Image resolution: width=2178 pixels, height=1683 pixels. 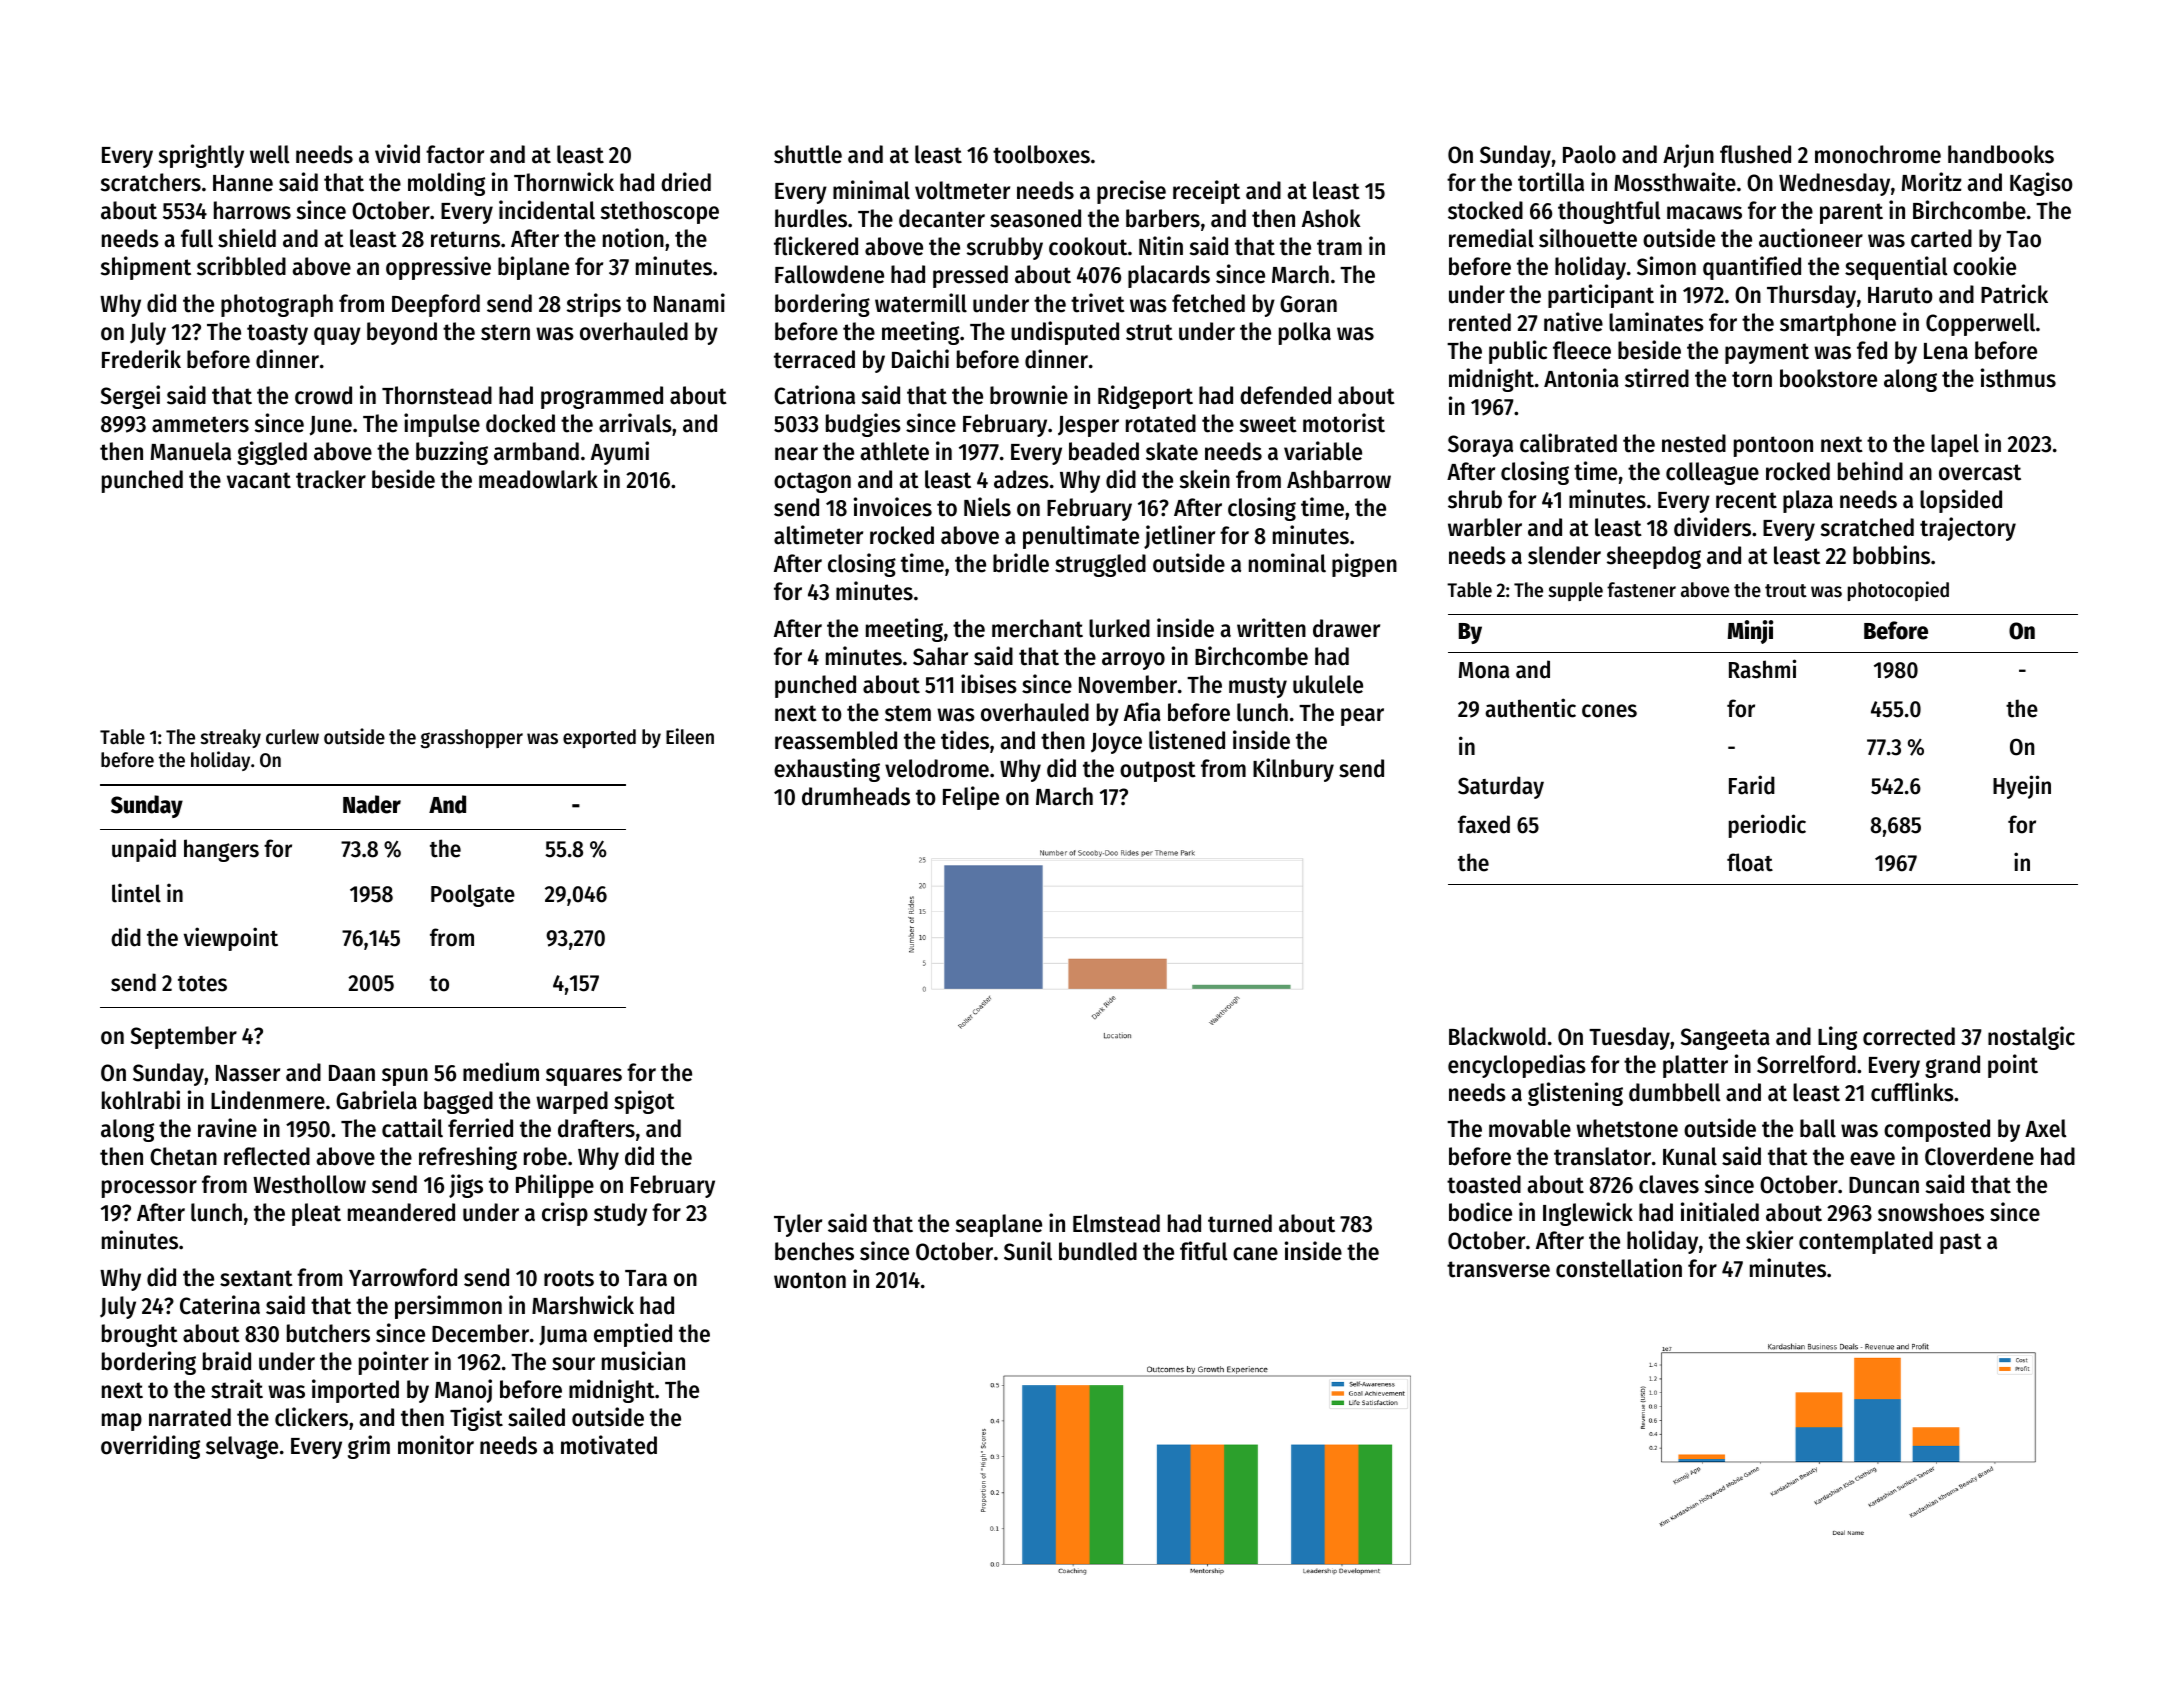 What do you see at coordinates (242, 1447) in the document?
I see `selvage` at bounding box center [242, 1447].
